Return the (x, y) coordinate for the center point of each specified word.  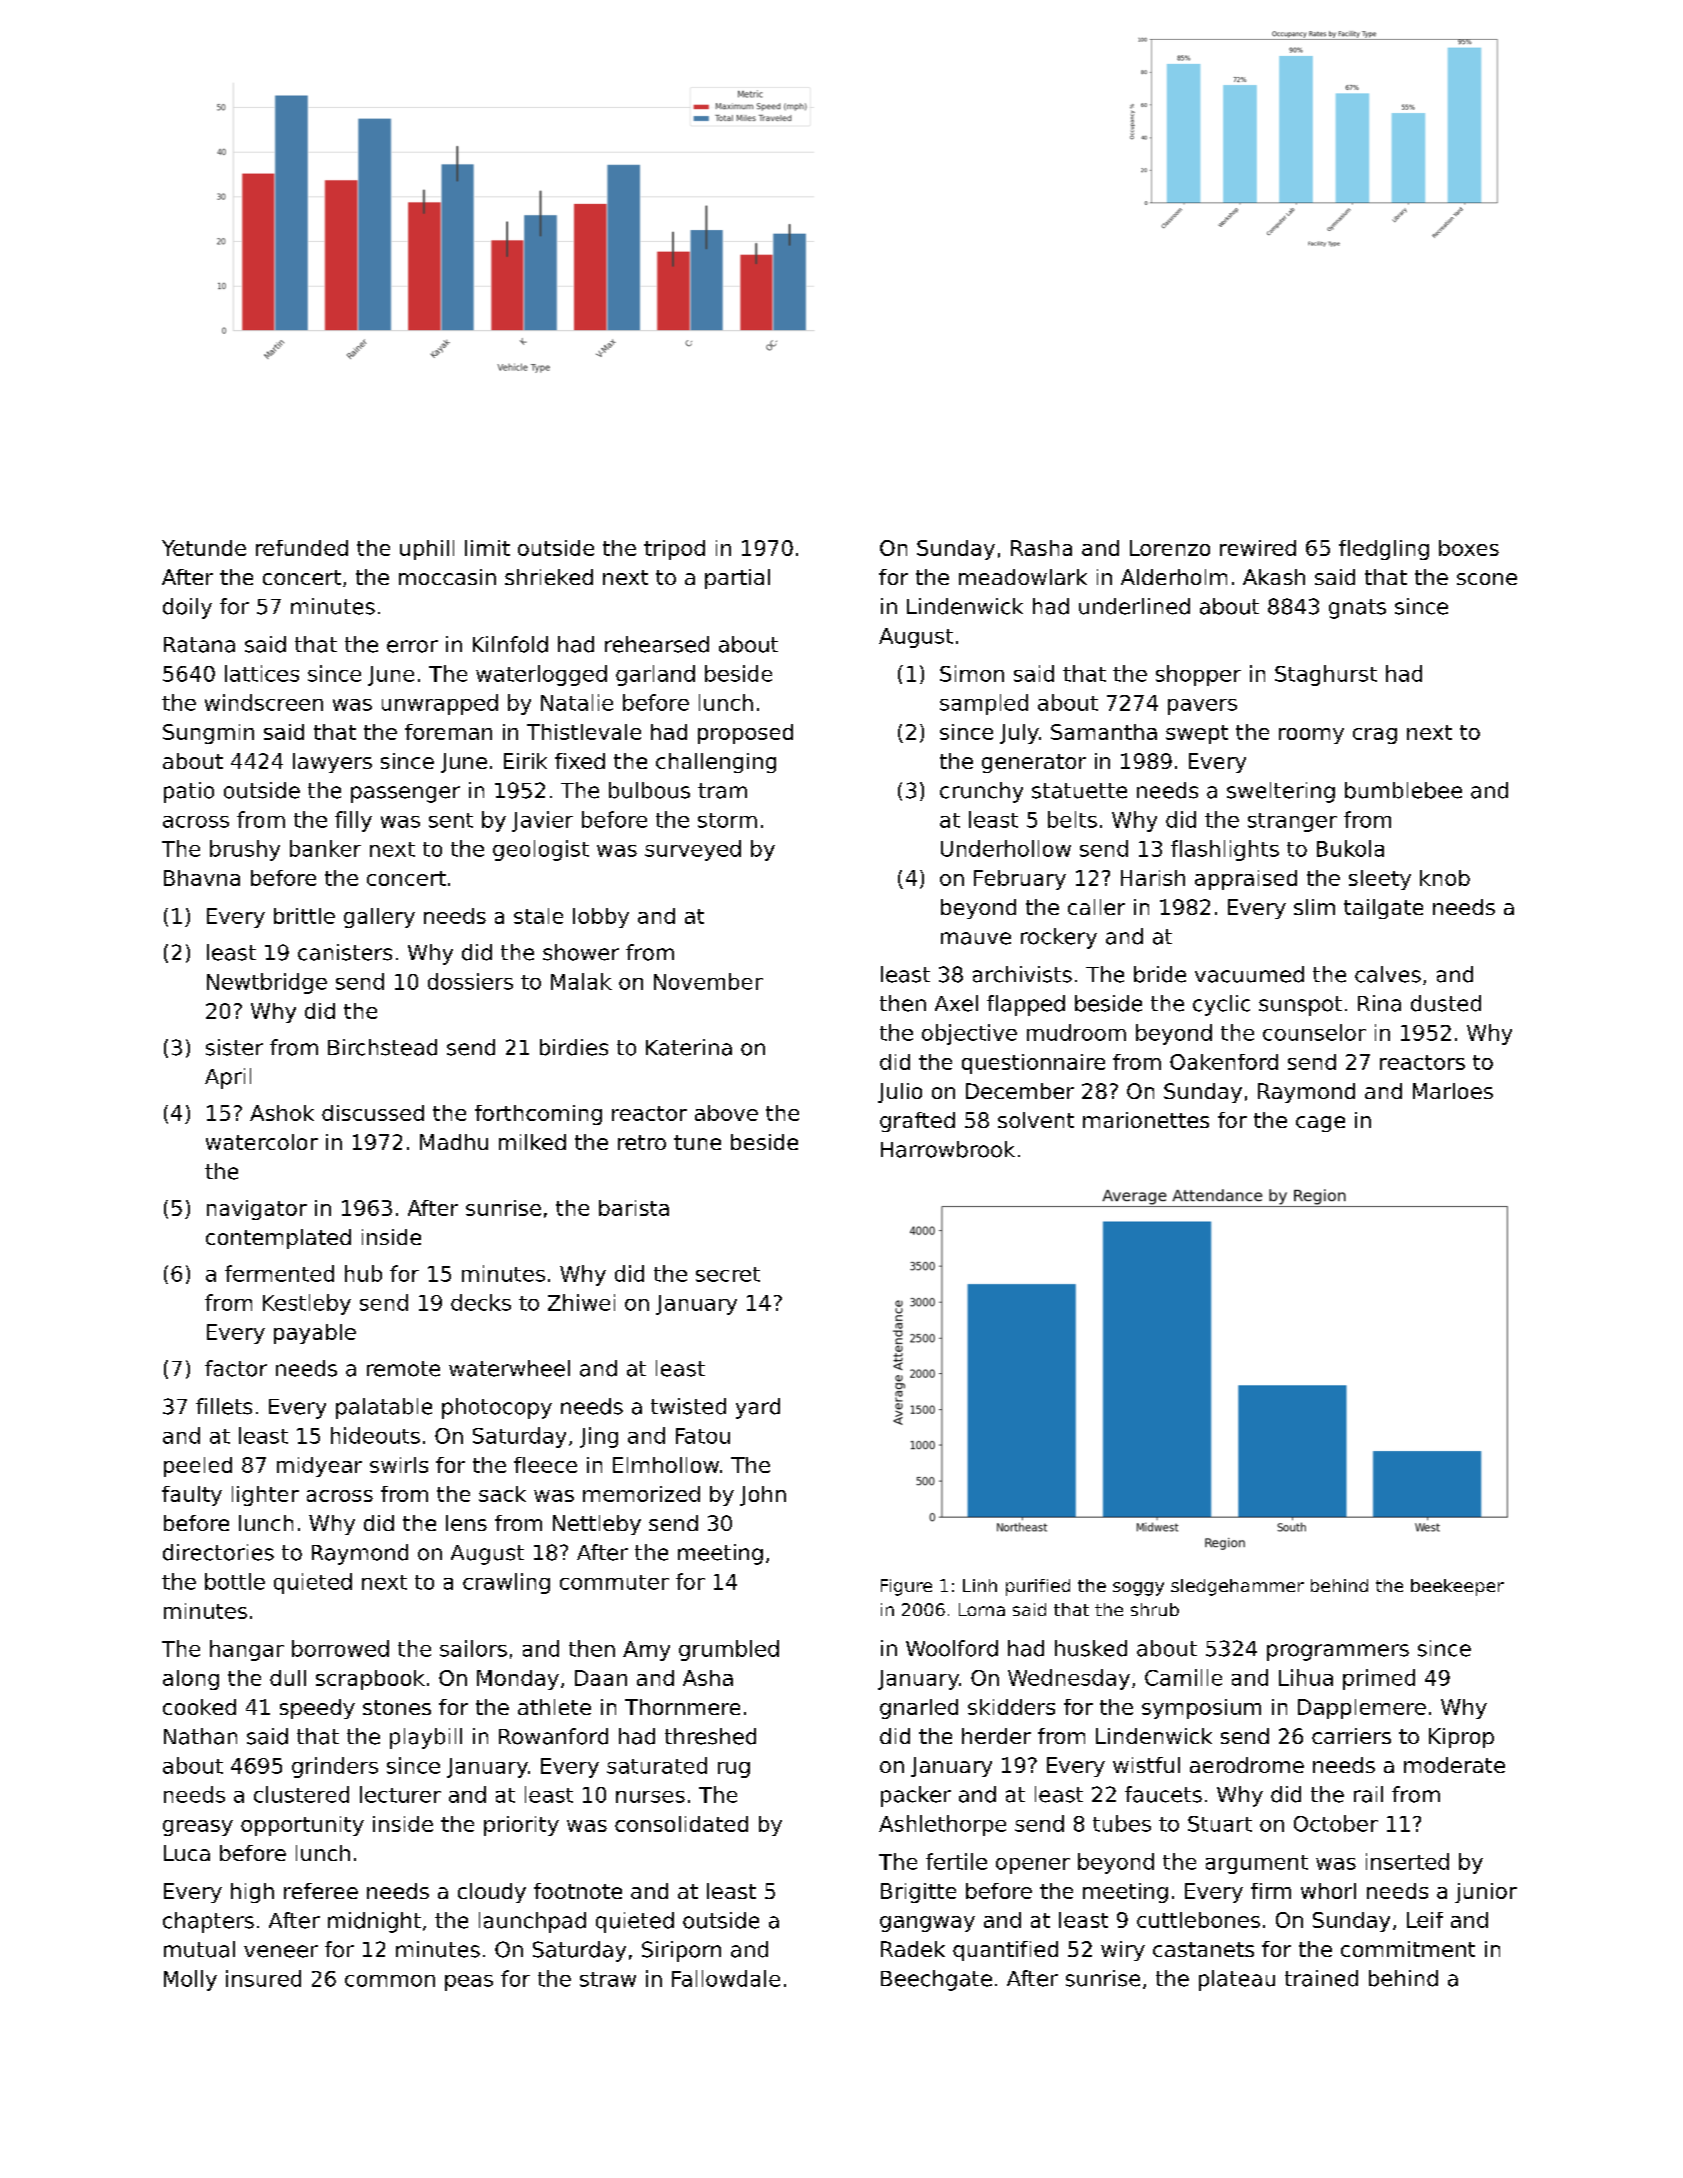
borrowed (340, 1648)
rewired (1258, 548)
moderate (1454, 1765)
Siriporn (681, 1951)
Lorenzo (1170, 548)
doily (187, 608)
